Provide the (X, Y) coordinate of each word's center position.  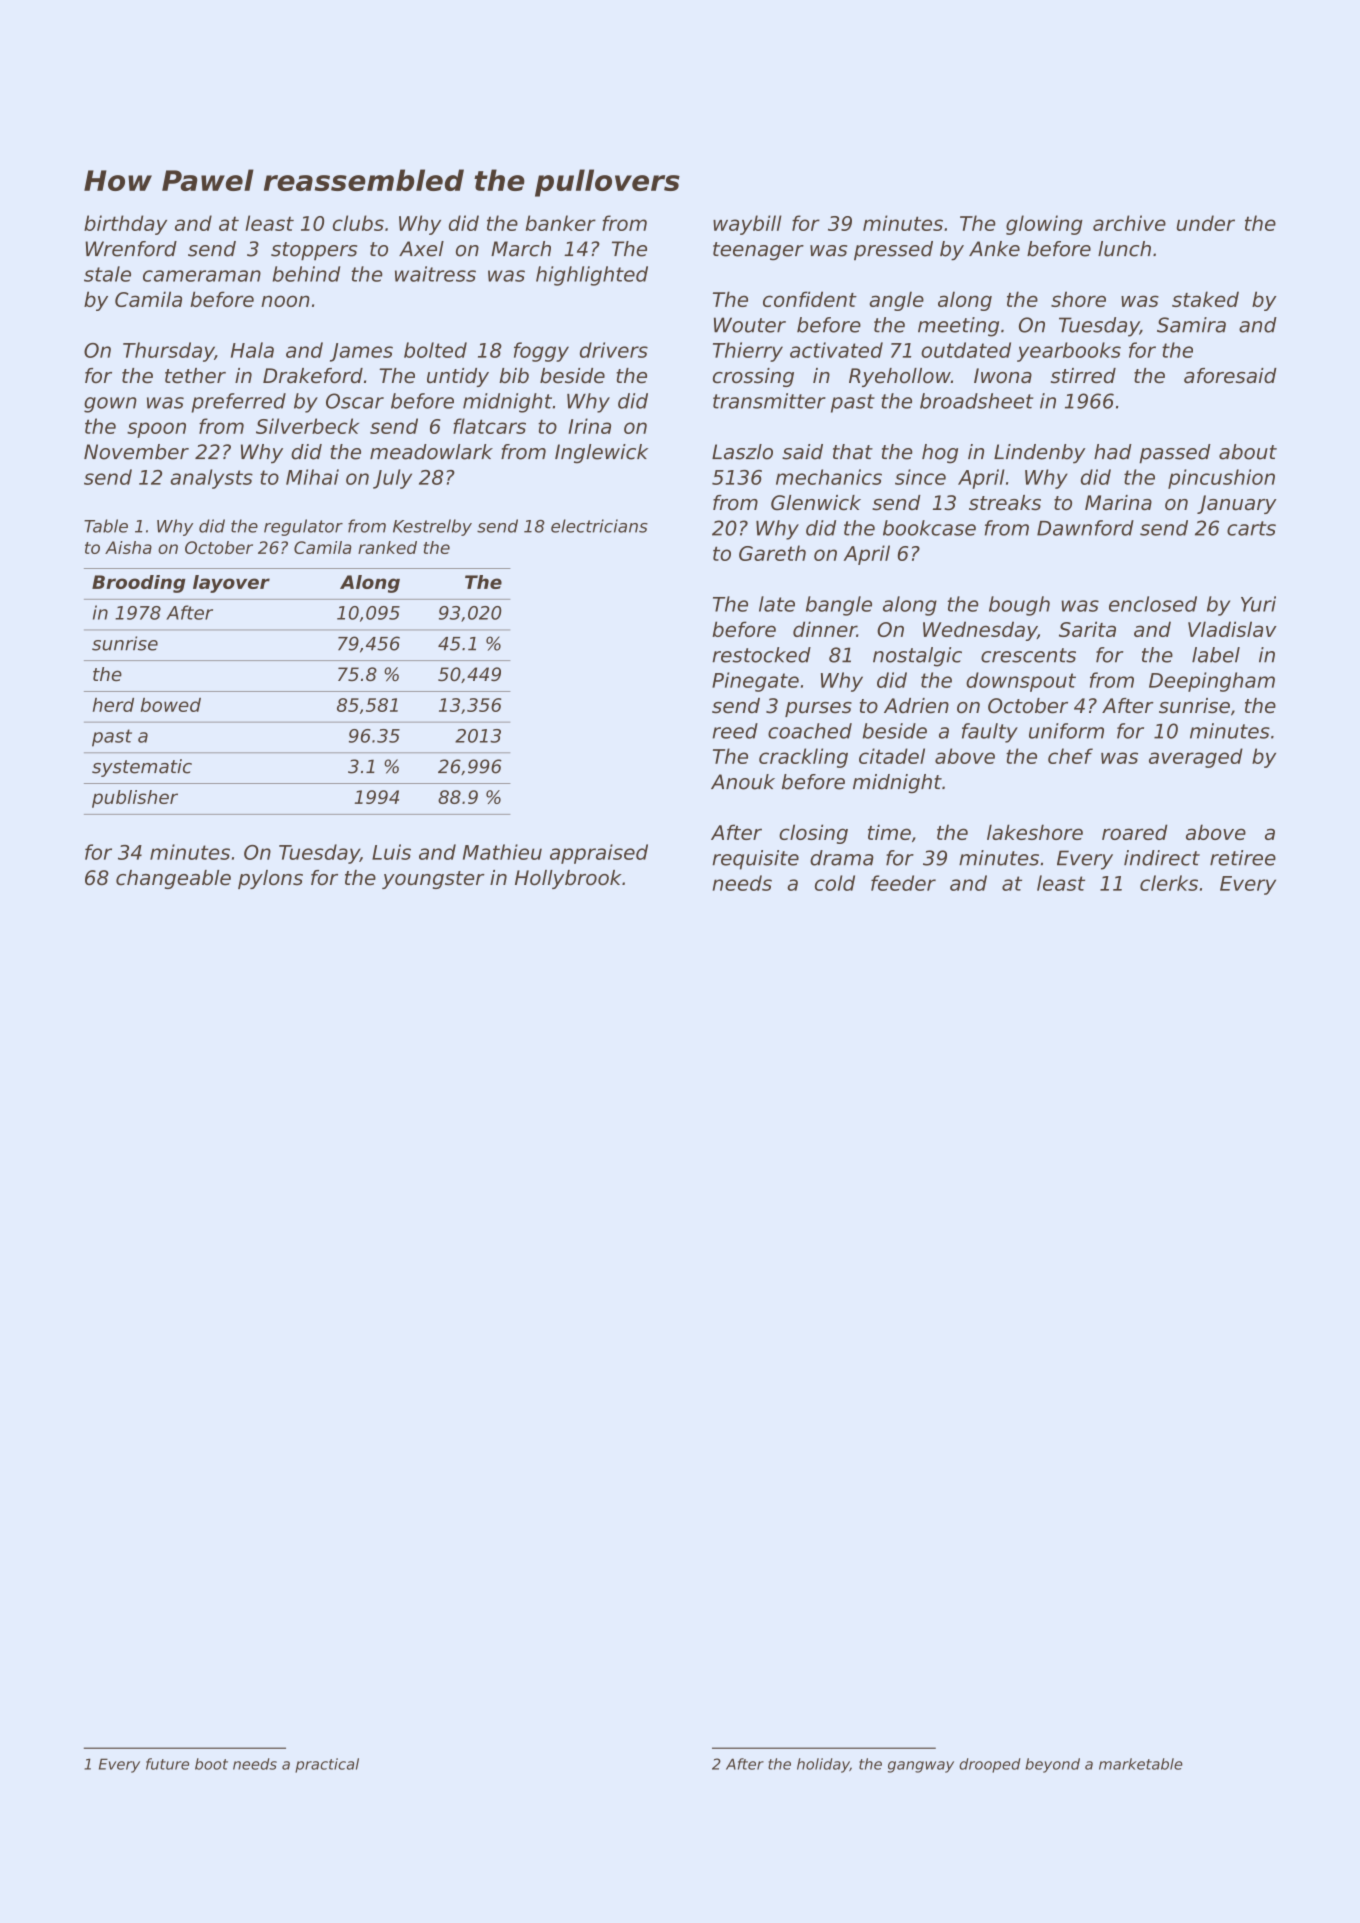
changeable (173, 879)
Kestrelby (432, 527)
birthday (125, 225)
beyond (1052, 1765)
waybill (747, 225)
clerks (1169, 883)
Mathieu (502, 852)
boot (211, 1764)
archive (1129, 223)
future (167, 1764)
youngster (433, 880)
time (889, 832)
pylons (270, 879)
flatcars (489, 426)
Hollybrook (568, 879)
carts (1251, 528)
